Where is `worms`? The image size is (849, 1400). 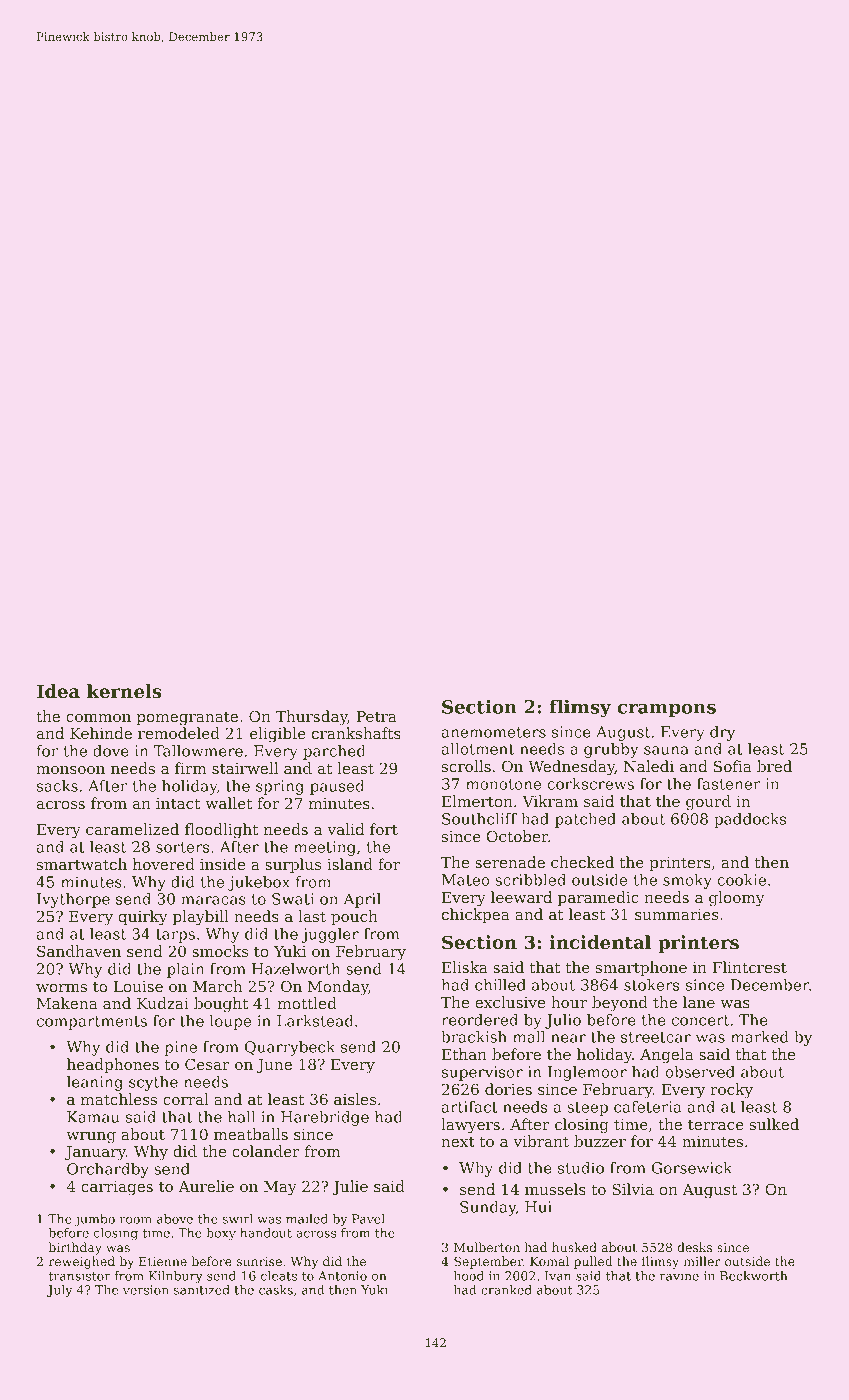
worms is located at coordinates (61, 988).
